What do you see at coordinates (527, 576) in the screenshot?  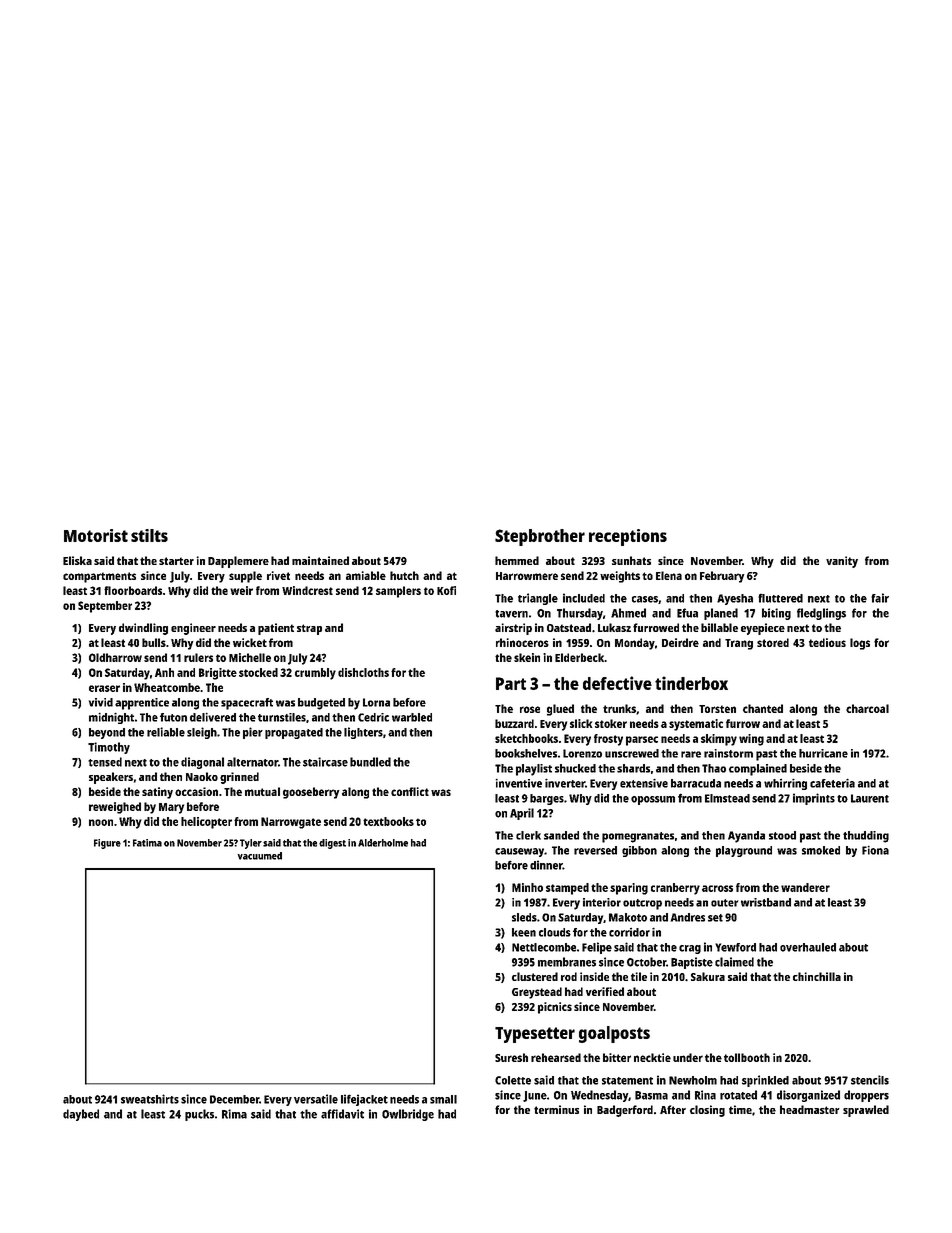 I see `Harrowmere` at bounding box center [527, 576].
